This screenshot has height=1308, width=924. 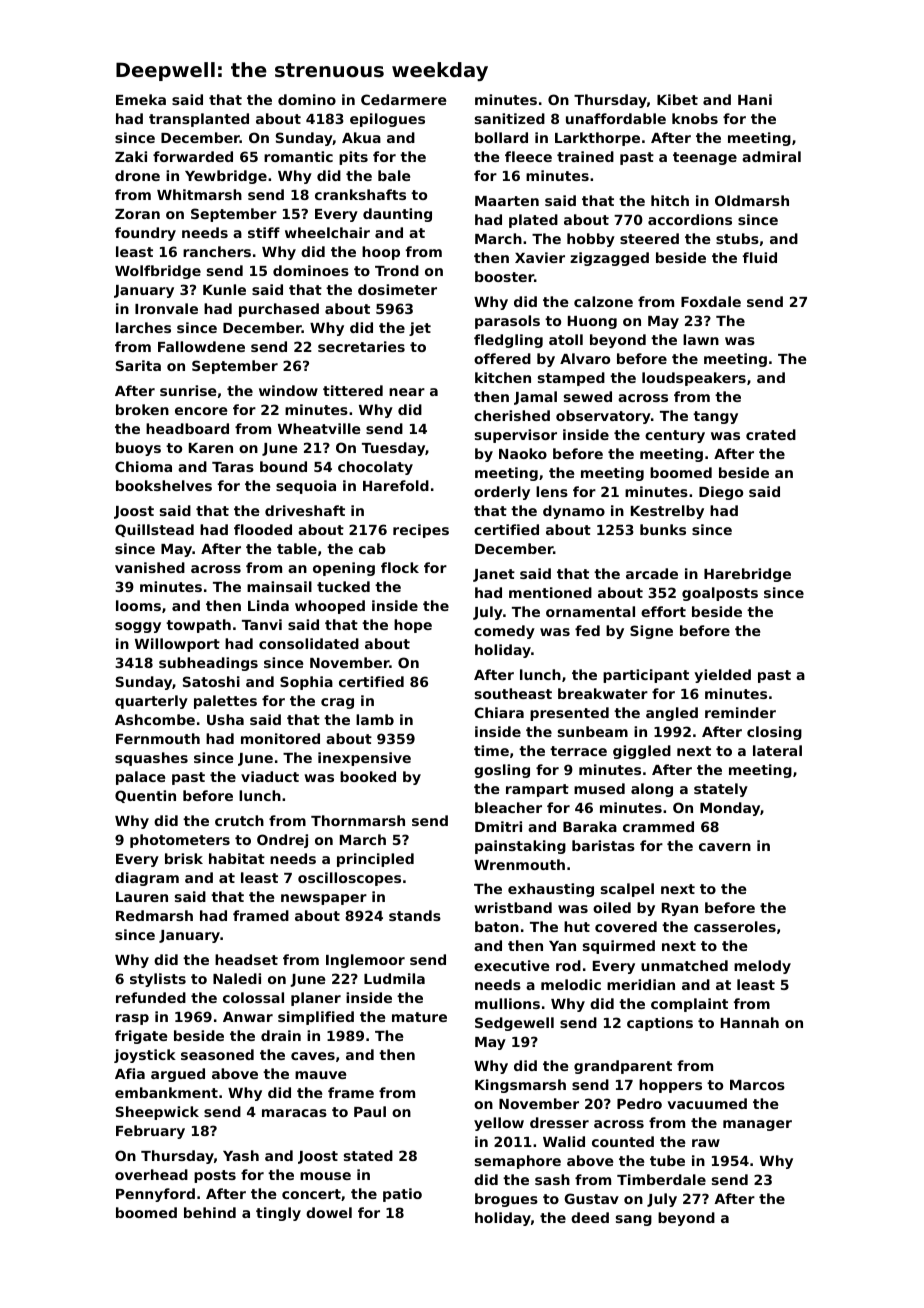 What do you see at coordinates (661, 1179) in the screenshot?
I see `Timberdale` at bounding box center [661, 1179].
